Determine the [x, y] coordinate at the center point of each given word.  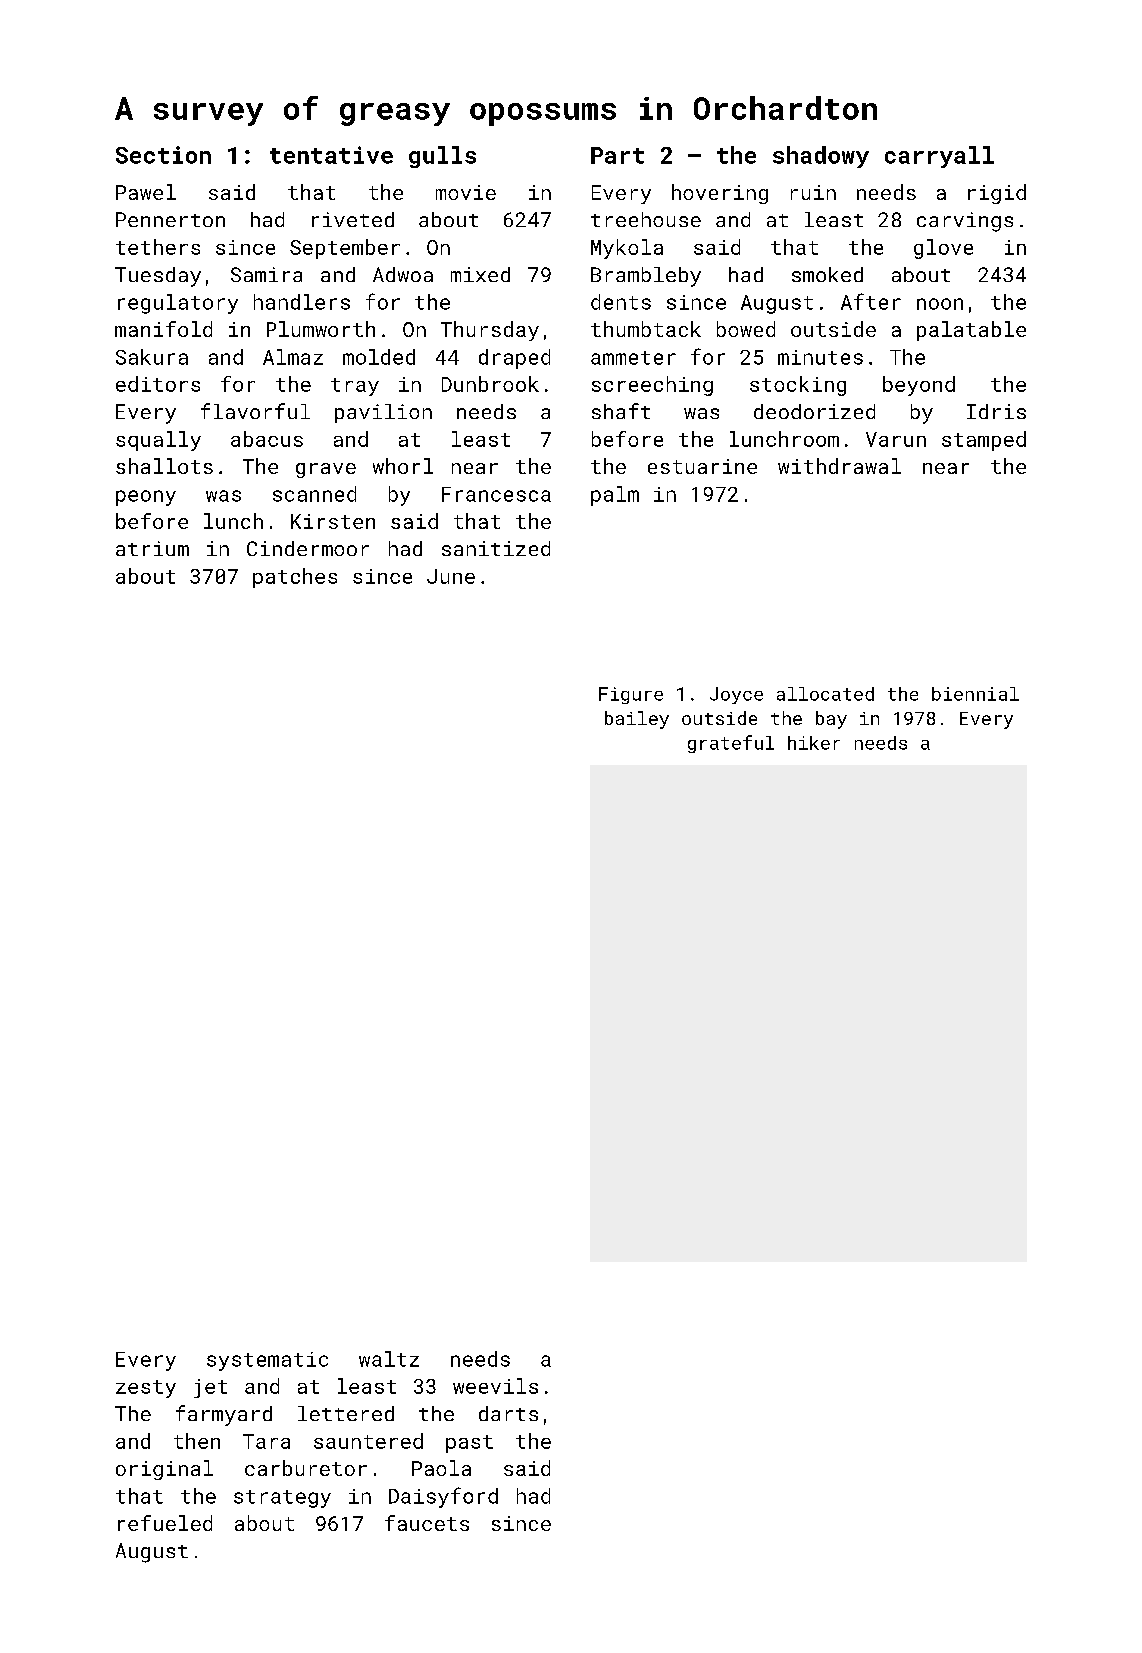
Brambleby [646, 277]
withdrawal [839, 466]
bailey [637, 720]
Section [163, 155]
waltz [389, 1359]
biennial [975, 694]
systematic [267, 1361]
